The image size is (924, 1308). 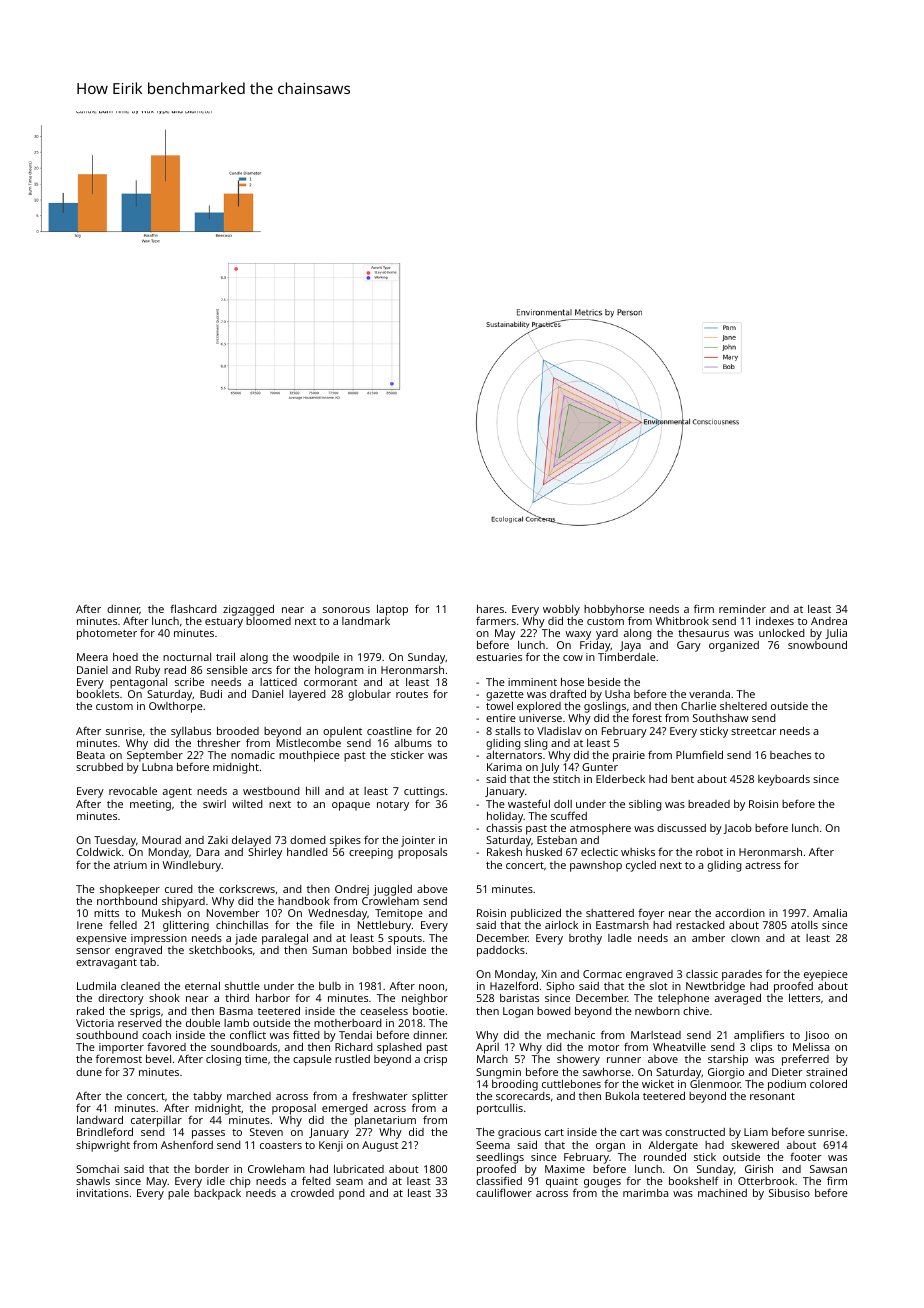 I want to click on photometer, so click(x=107, y=634).
